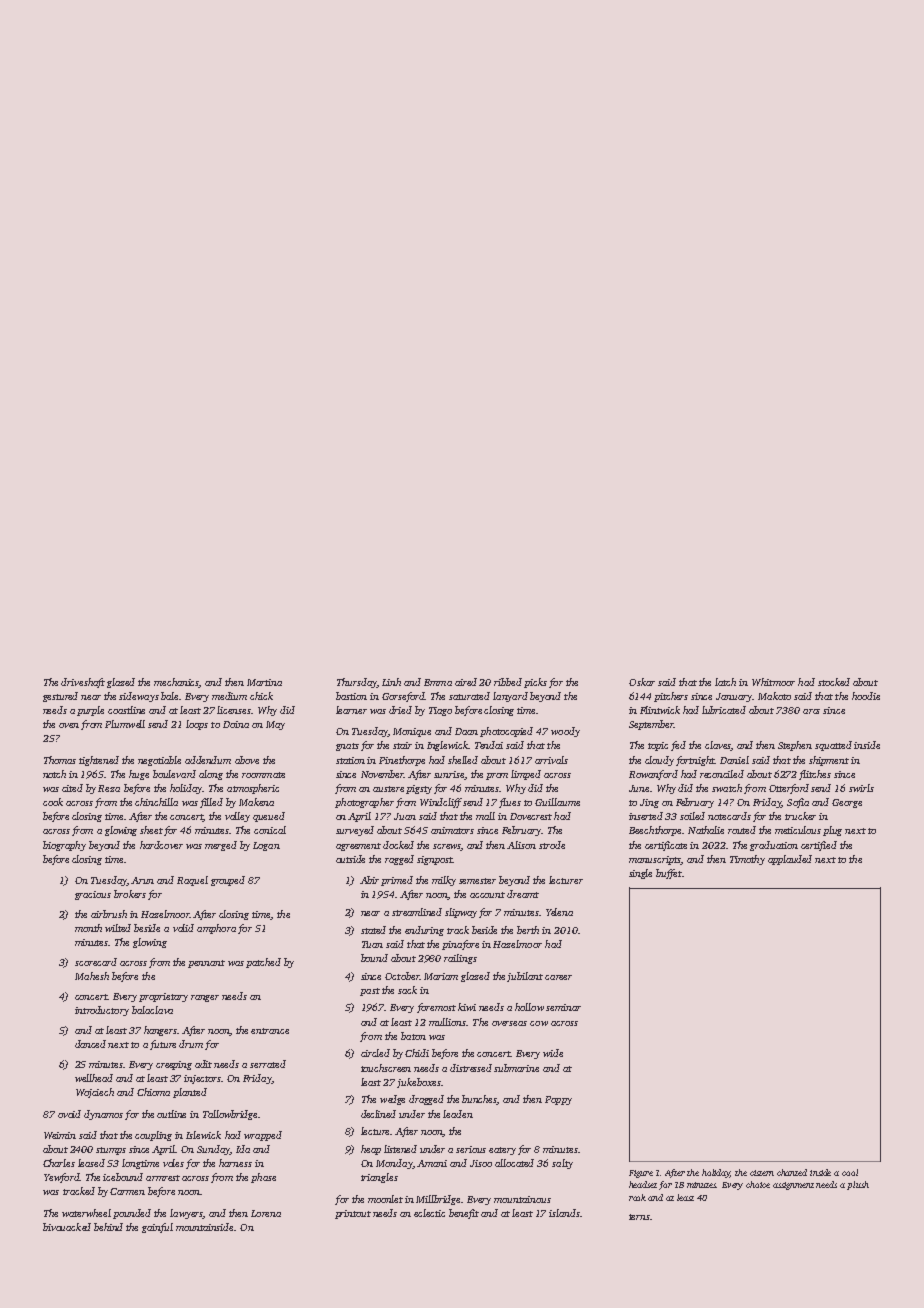  I want to click on Poppy, so click(558, 1100).
